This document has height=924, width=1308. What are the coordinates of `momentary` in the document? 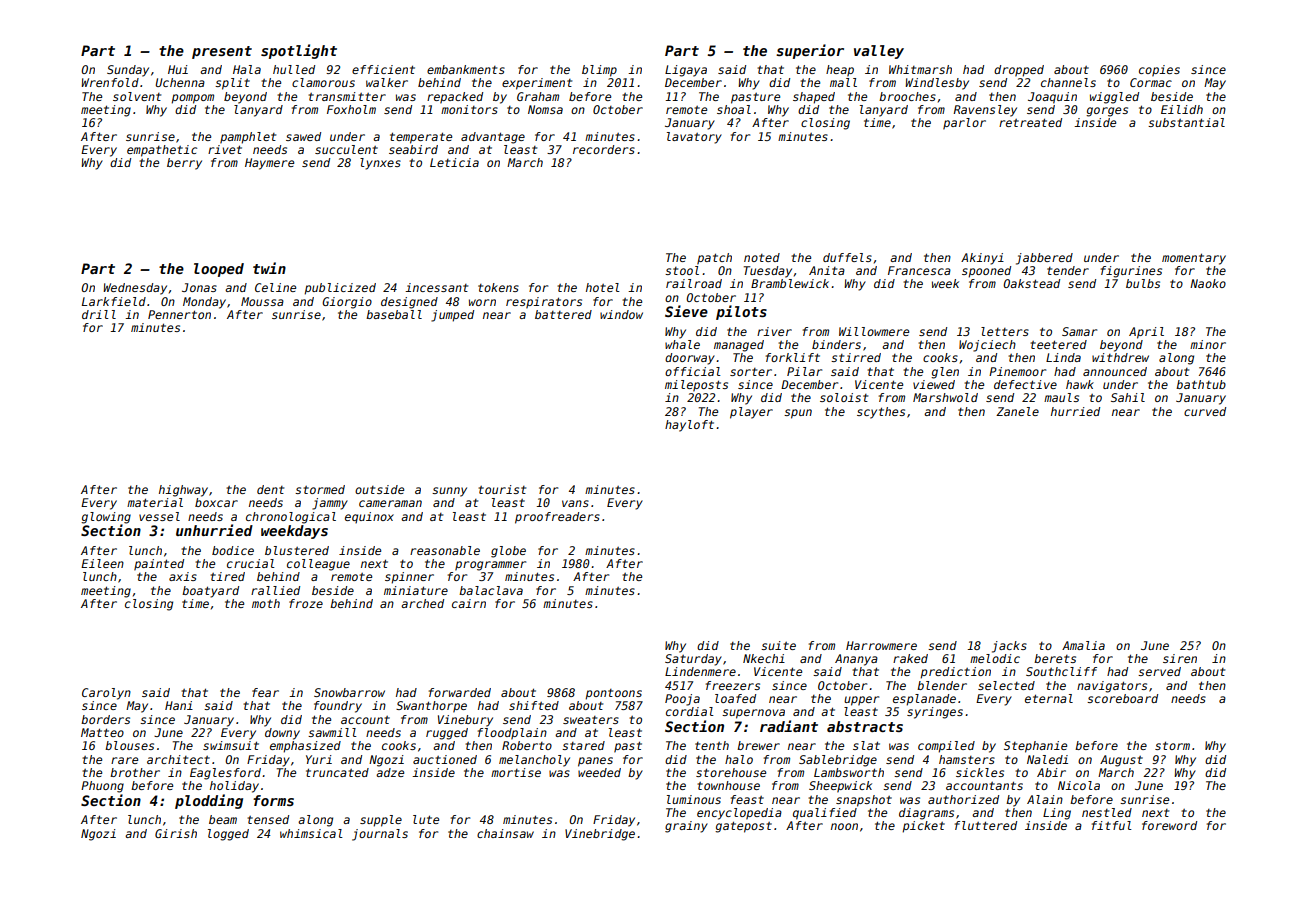 It's located at (1194, 259).
